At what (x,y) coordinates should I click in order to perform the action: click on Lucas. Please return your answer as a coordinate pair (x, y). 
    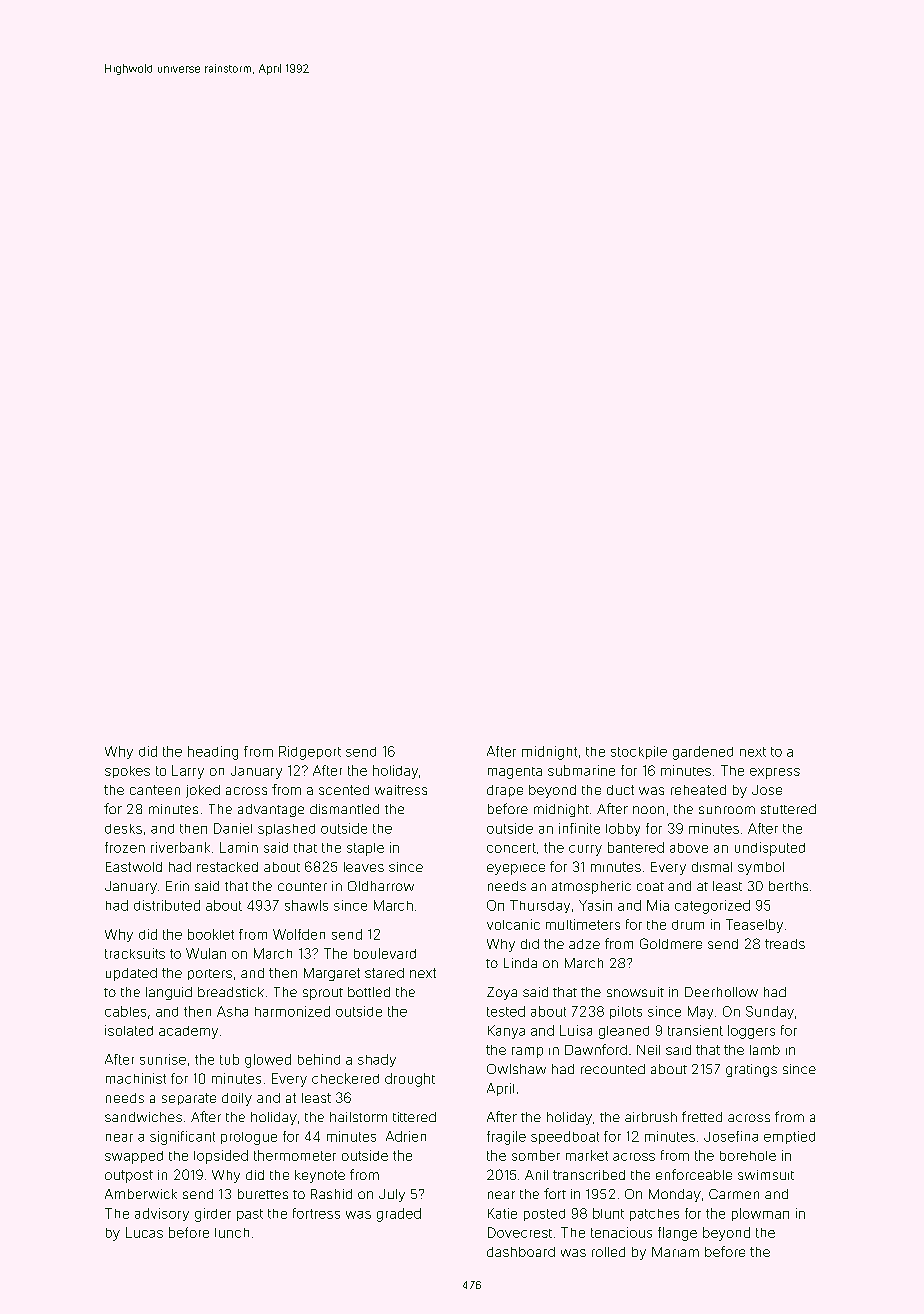
    Looking at the image, I should click on (144, 1232).
